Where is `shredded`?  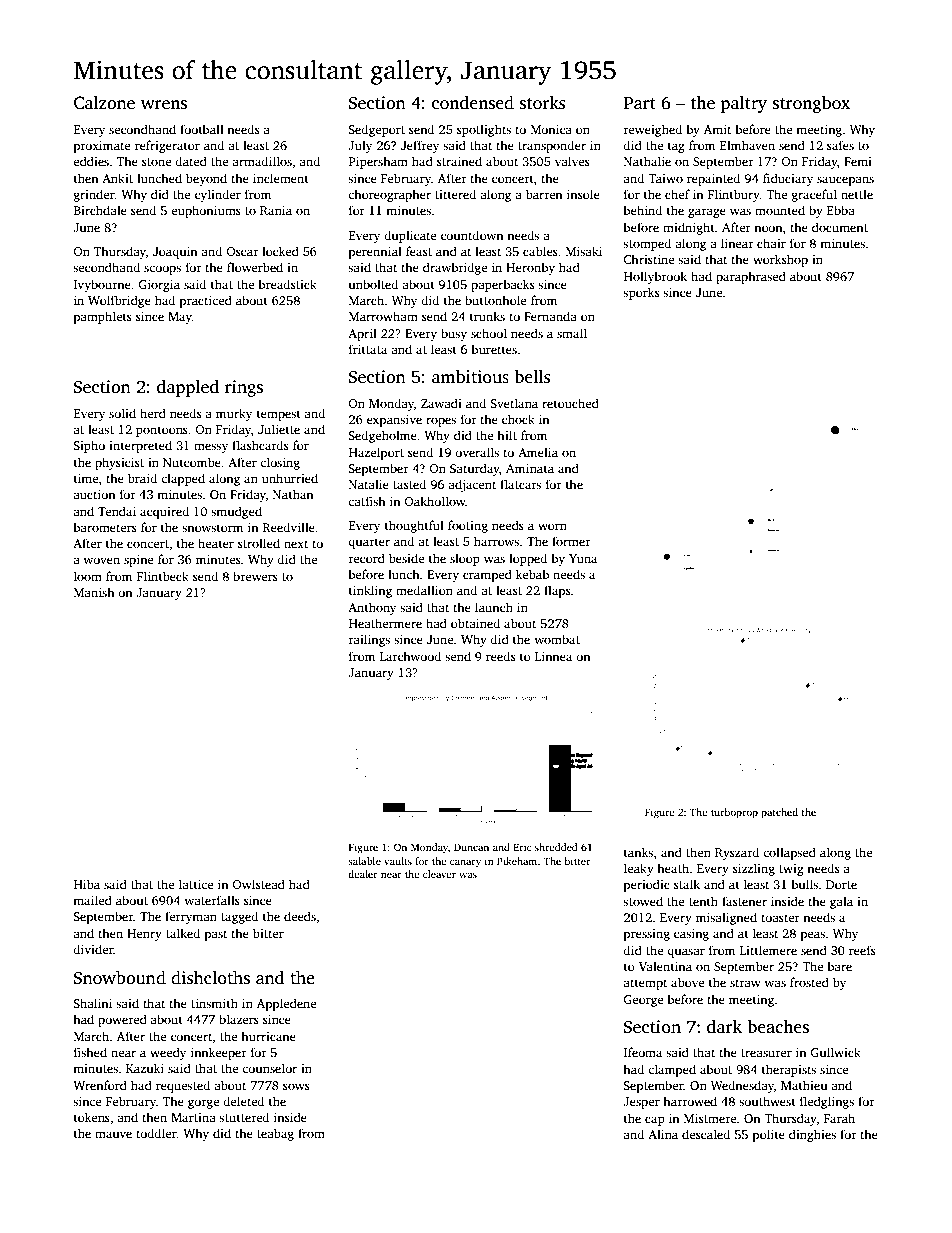 shredded is located at coordinates (556, 847).
